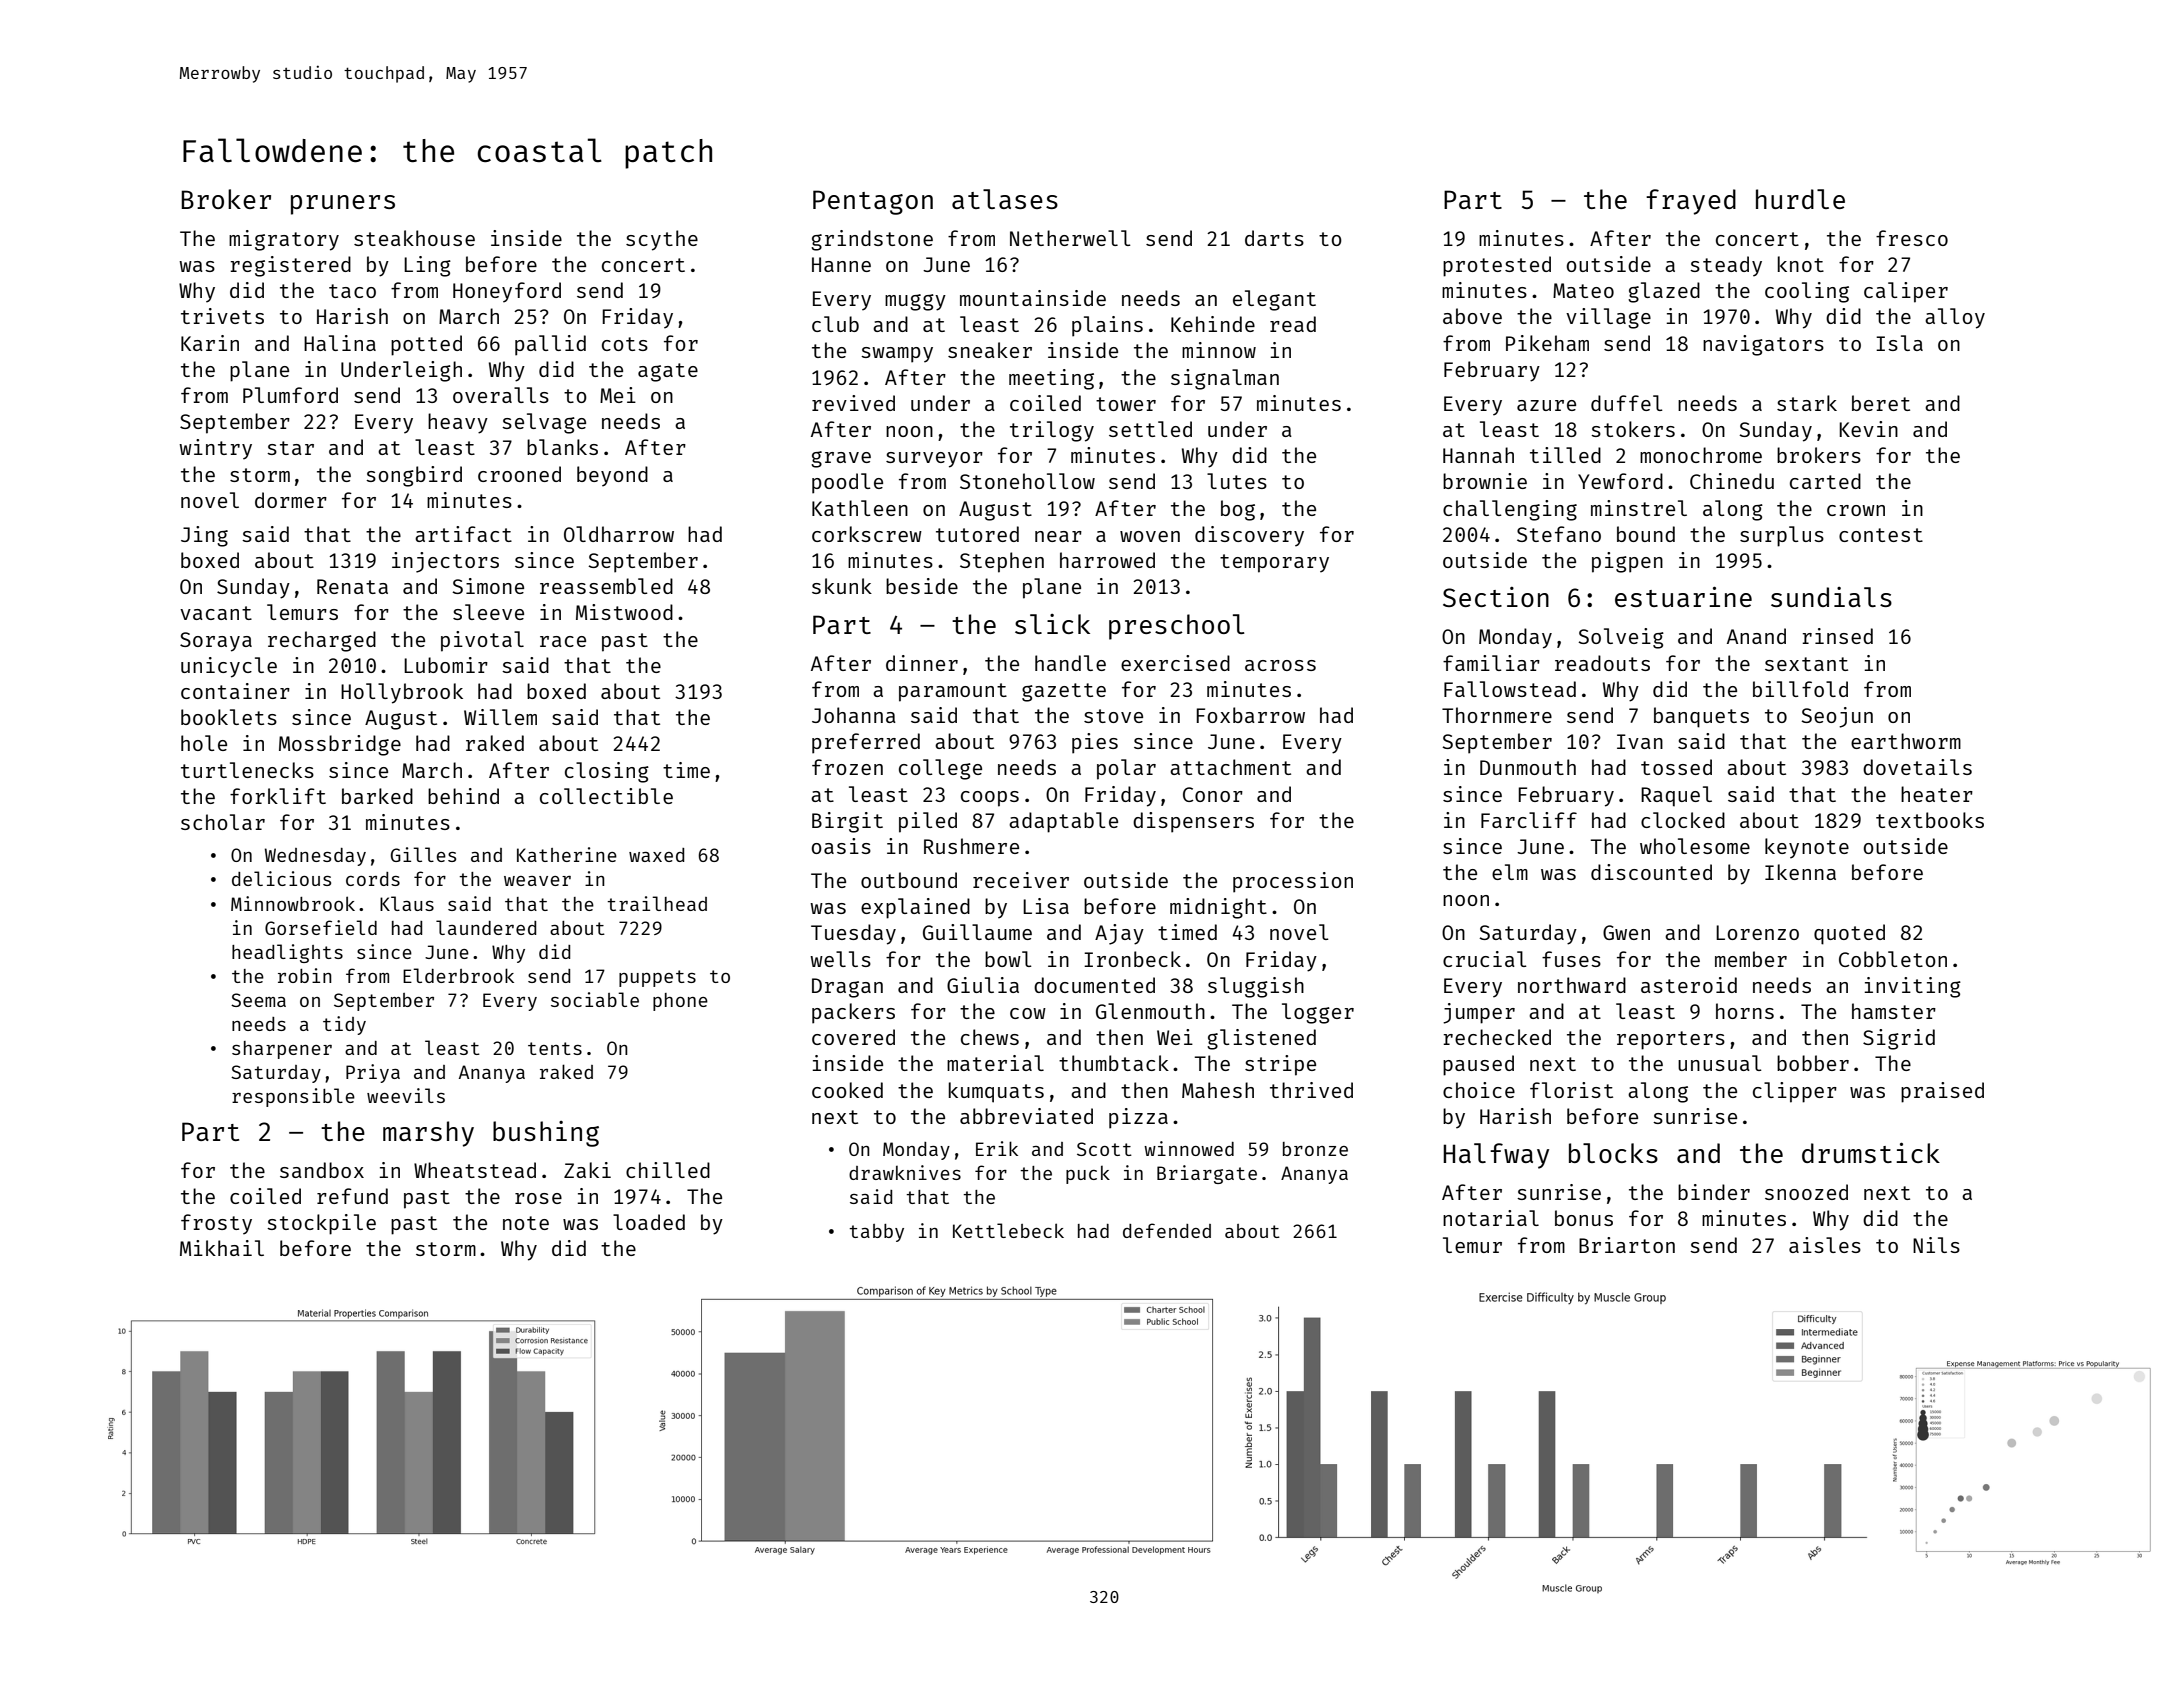  I want to click on carted, so click(1825, 481).
